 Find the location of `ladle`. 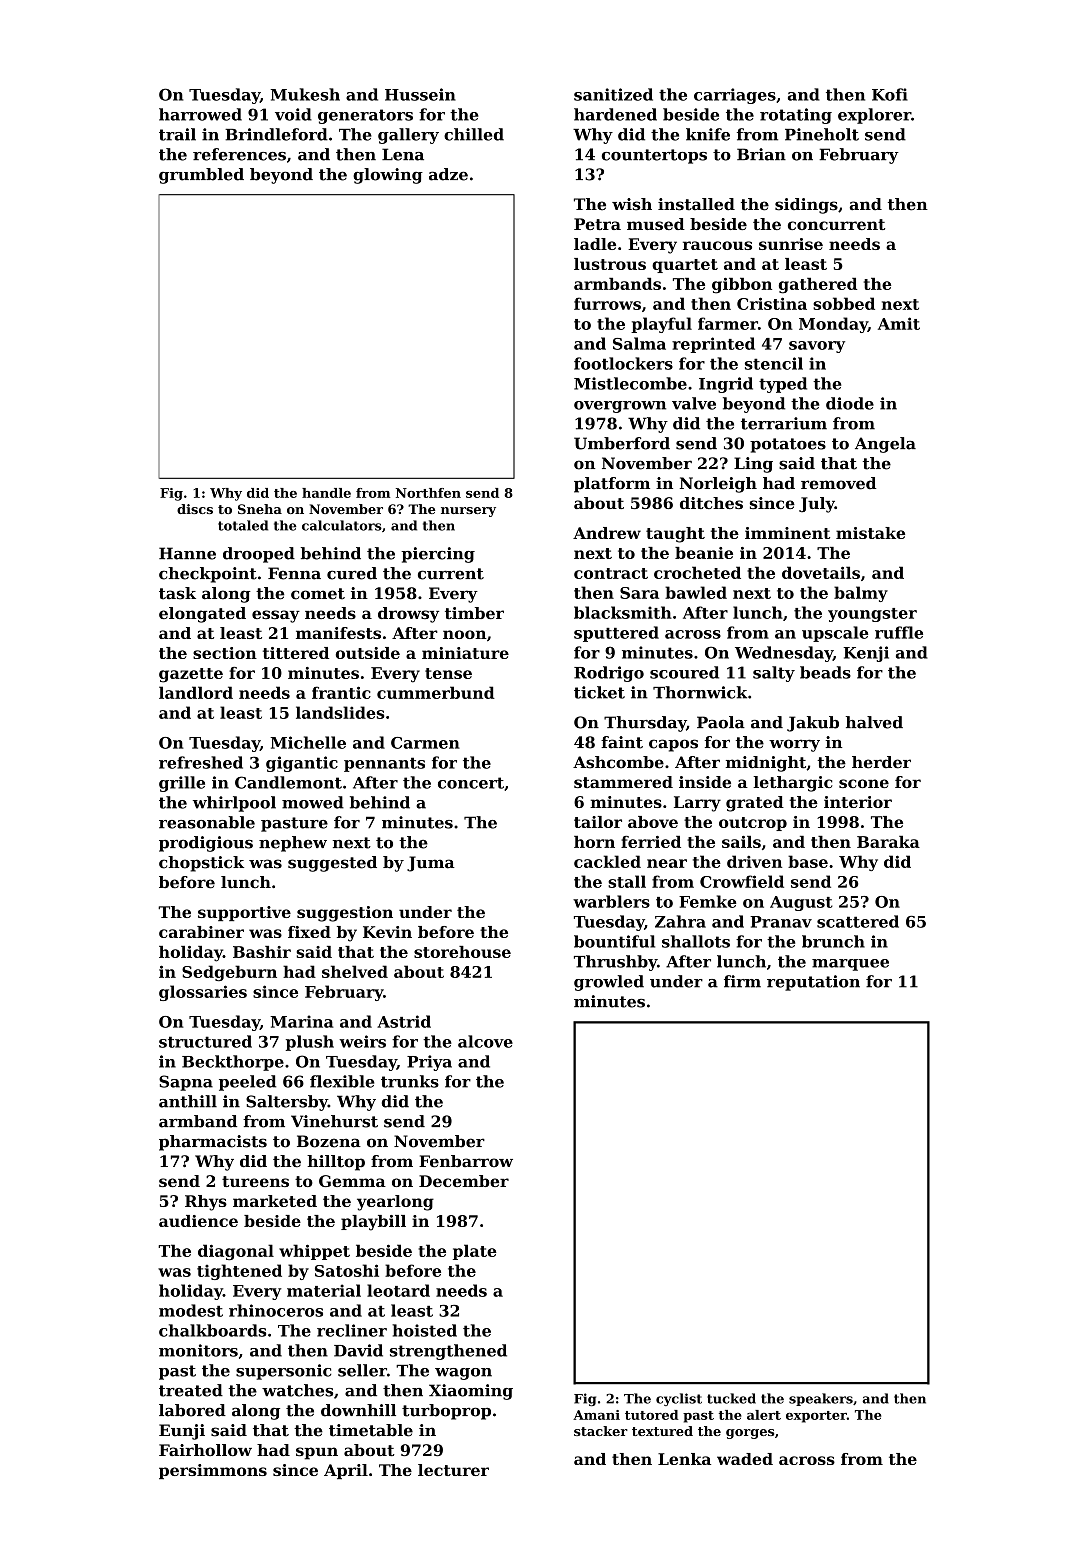

ladle is located at coordinates (595, 244).
